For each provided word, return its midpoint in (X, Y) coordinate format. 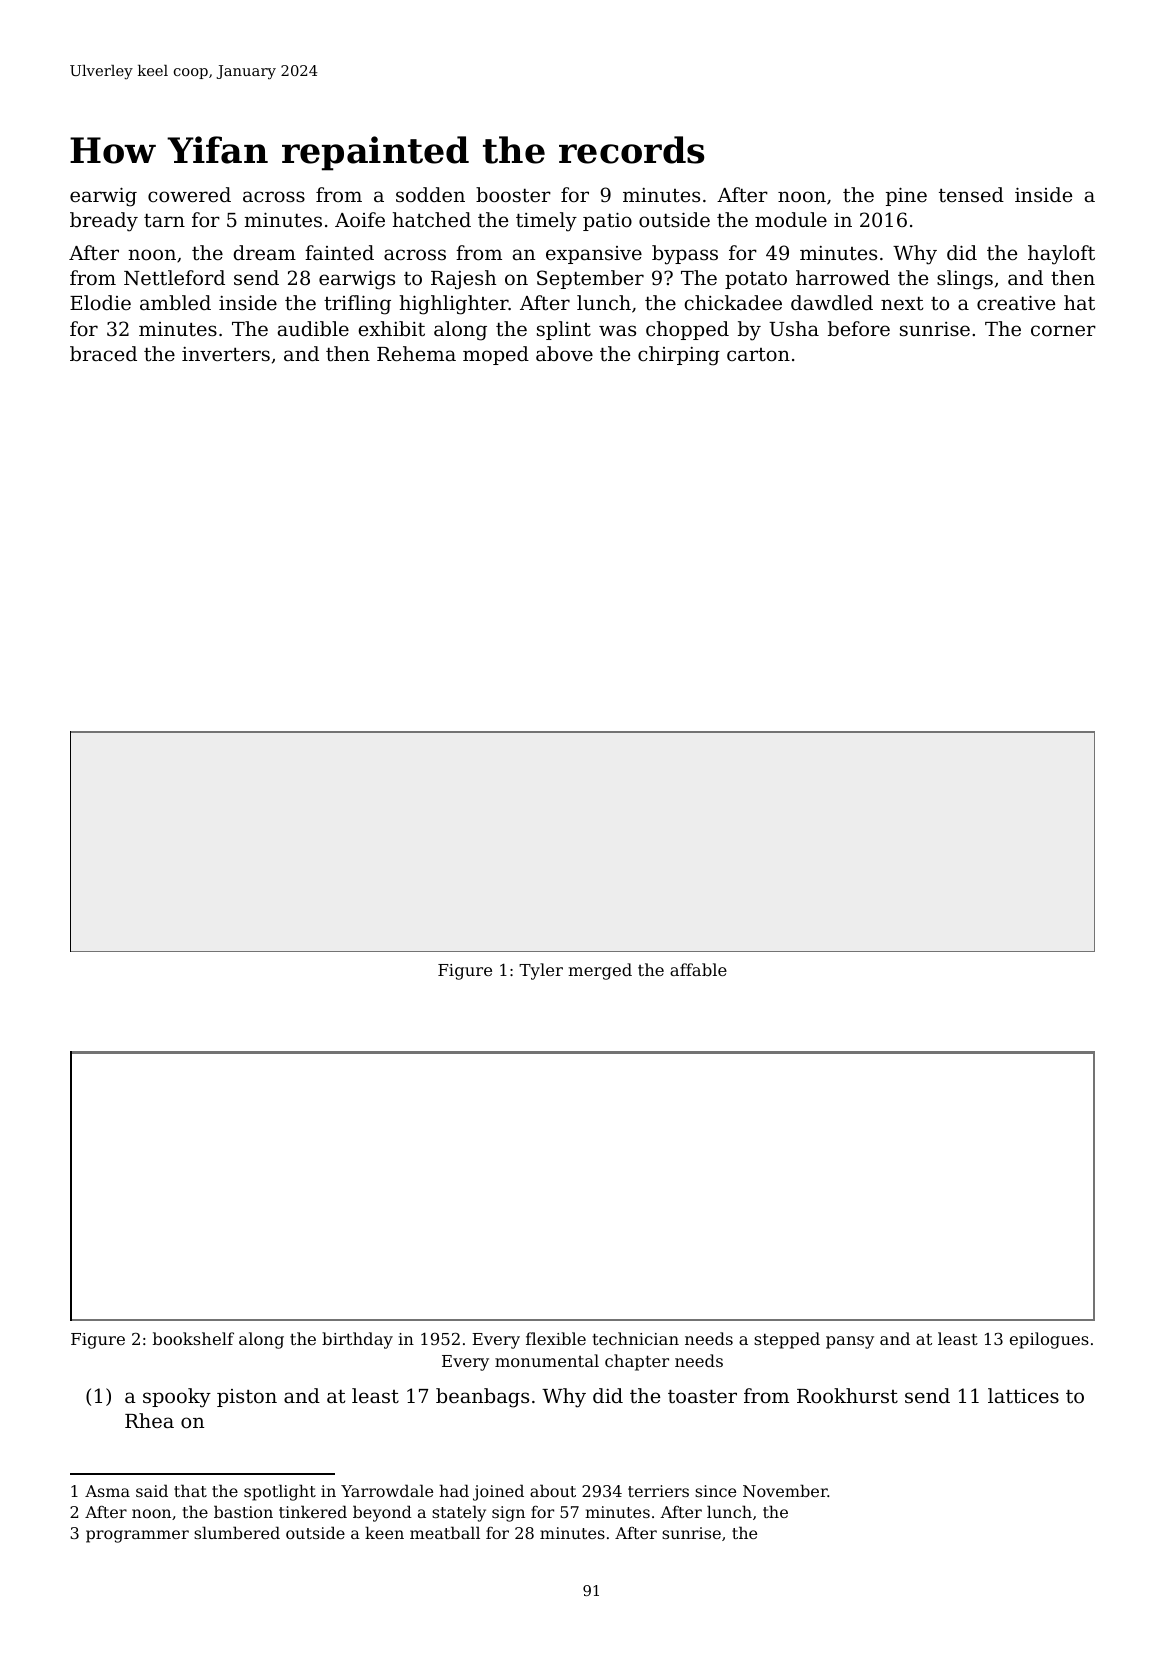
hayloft (1061, 255)
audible (313, 328)
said (152, 1490)
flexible (556, 1338)
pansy (850, 1342)
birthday (357, 1340)
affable (698, 969)
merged (600, 971)
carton (758, 354)
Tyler (541, 971)
